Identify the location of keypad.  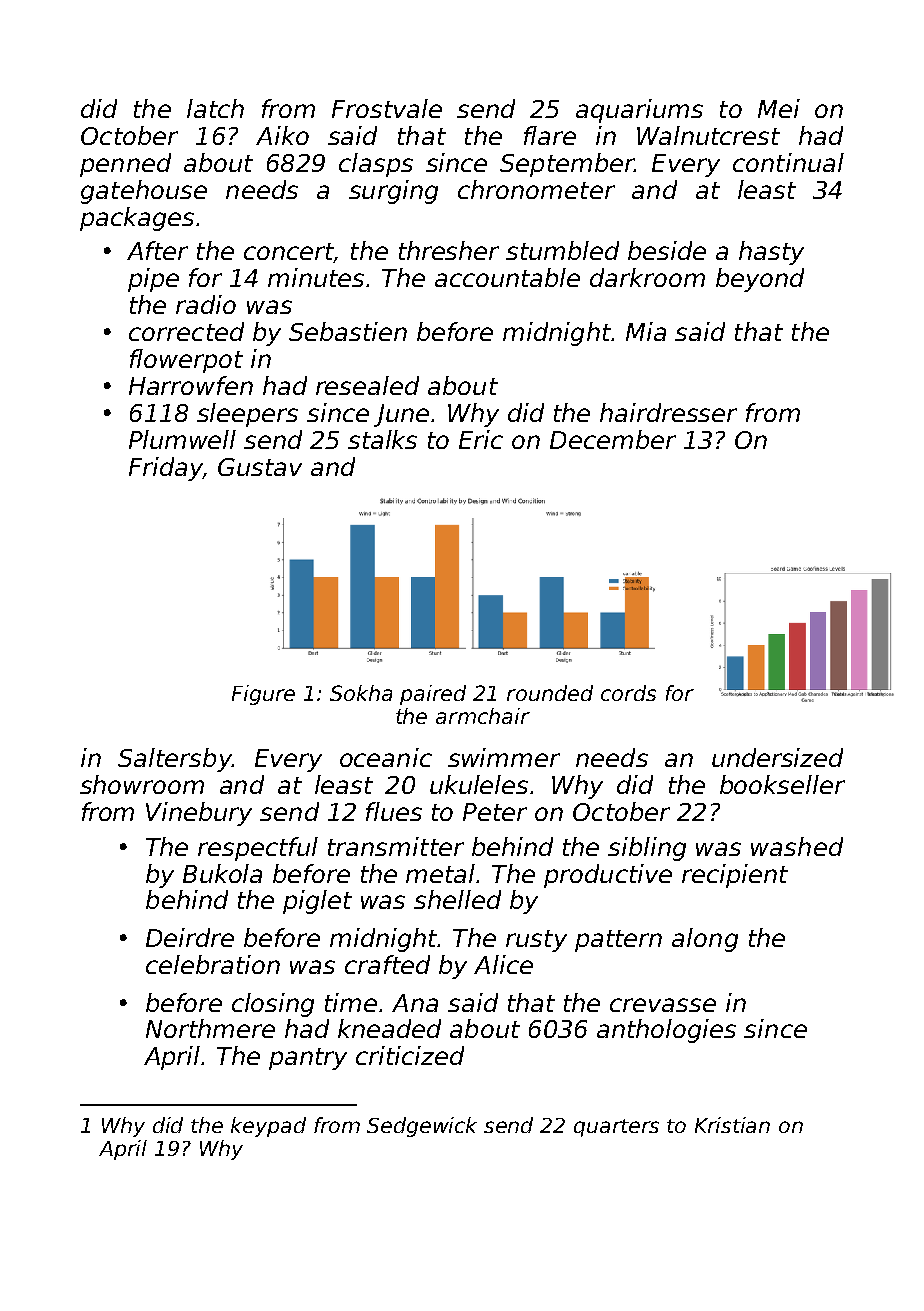
(268, 1127).
